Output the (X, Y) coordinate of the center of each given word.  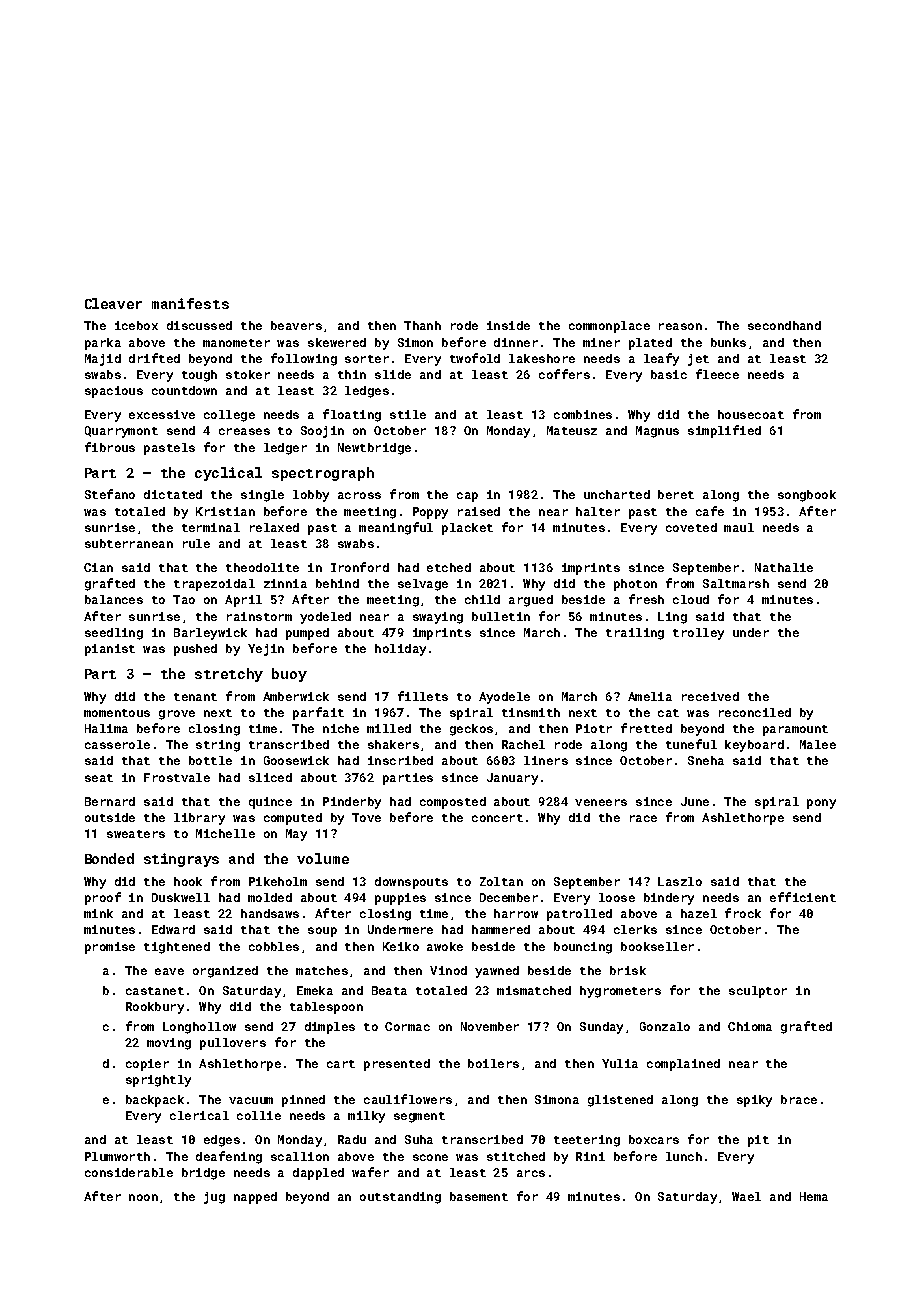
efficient (803, 897)
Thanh (422, 325)
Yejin (266, 650)
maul (739, 527)
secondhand (784, 325)
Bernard (110, 801)
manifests (190, 303)
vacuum (251, 1100)
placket (467, 529)
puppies (400, 899)
